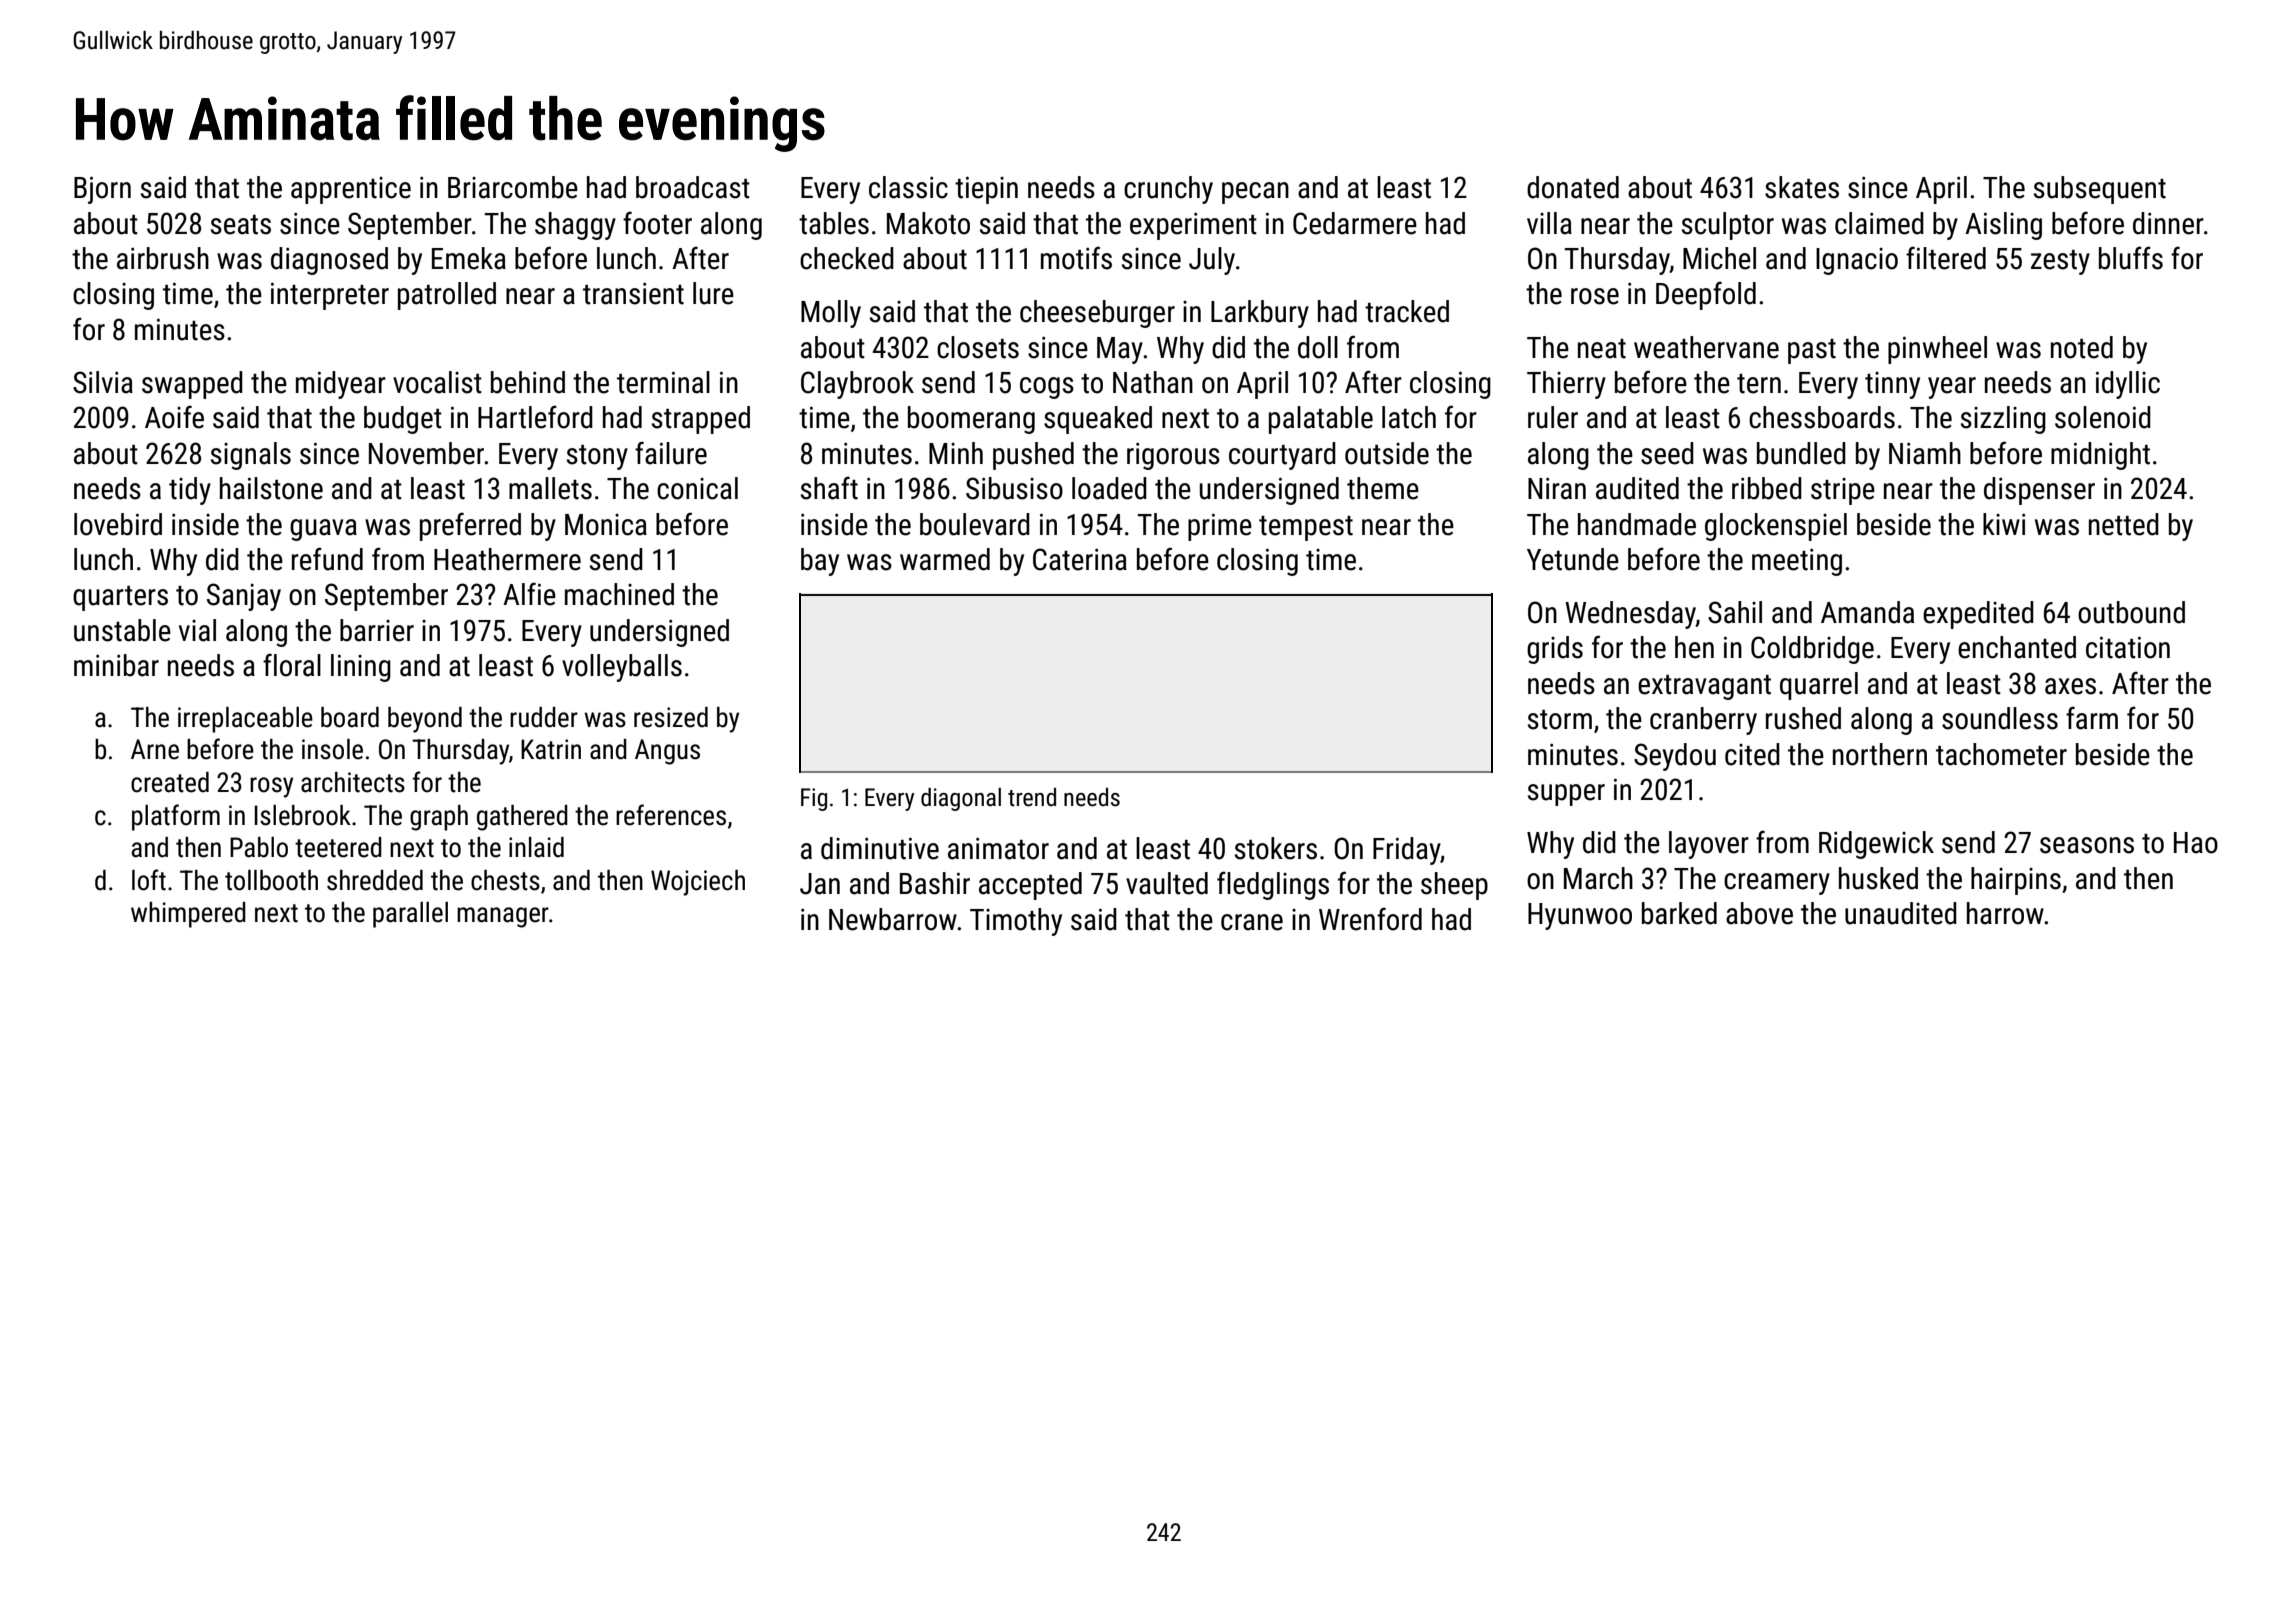 This page has height=1620, width=2292. I want to click on trend, so click(1032, 797).
